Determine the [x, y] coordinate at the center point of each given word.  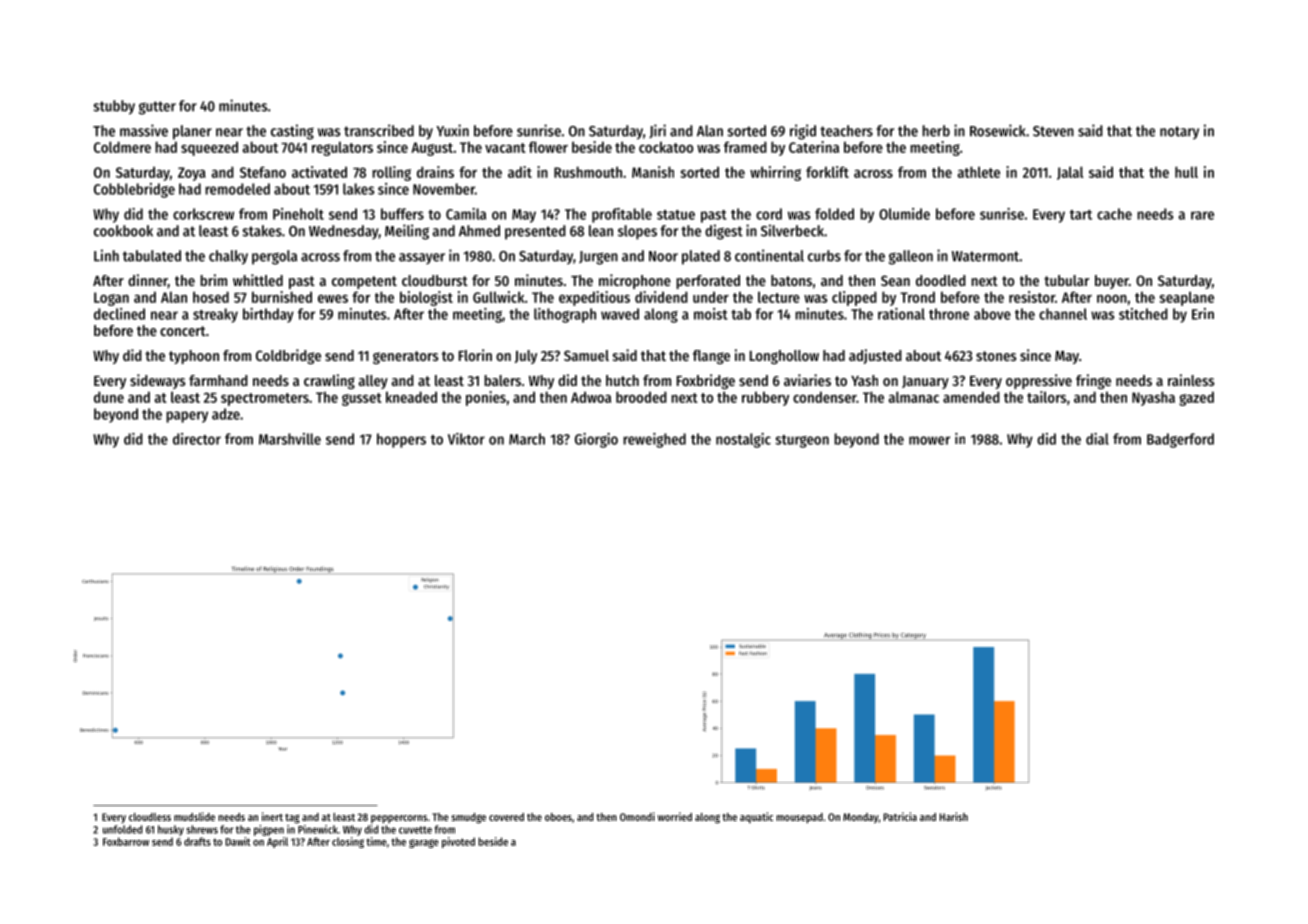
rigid [803, 132]
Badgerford [1180, 440]
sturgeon [802, 441]
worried [675, 816]
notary [1179, 133]
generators [405, 357]
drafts [197, 841]
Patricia [900, 816]
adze [226, 414]
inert [272, 816]
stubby [114, 107]
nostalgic [743, 440]
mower [929, 440]
